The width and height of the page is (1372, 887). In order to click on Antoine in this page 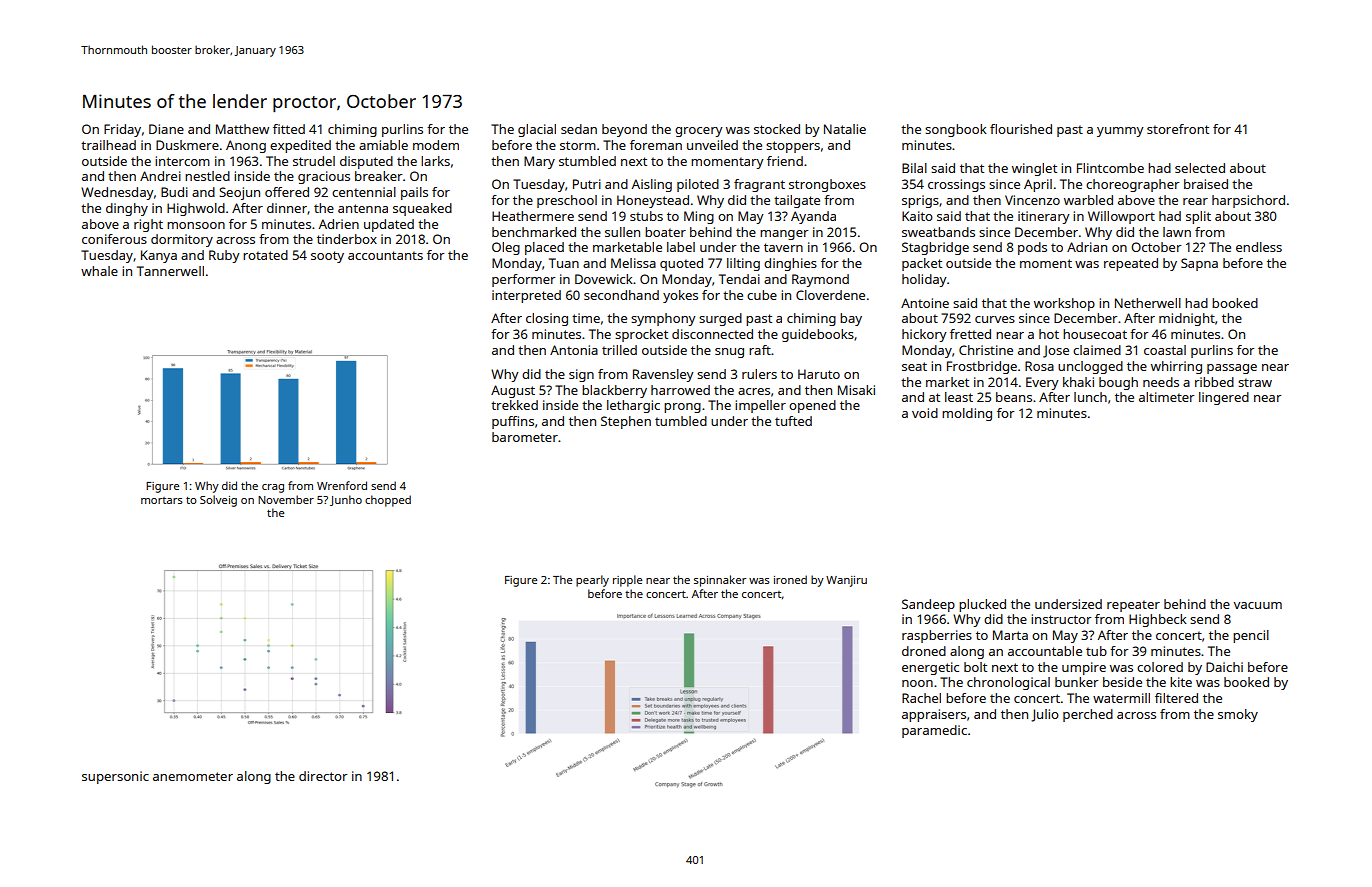, I will do `click(925, 303)`.
